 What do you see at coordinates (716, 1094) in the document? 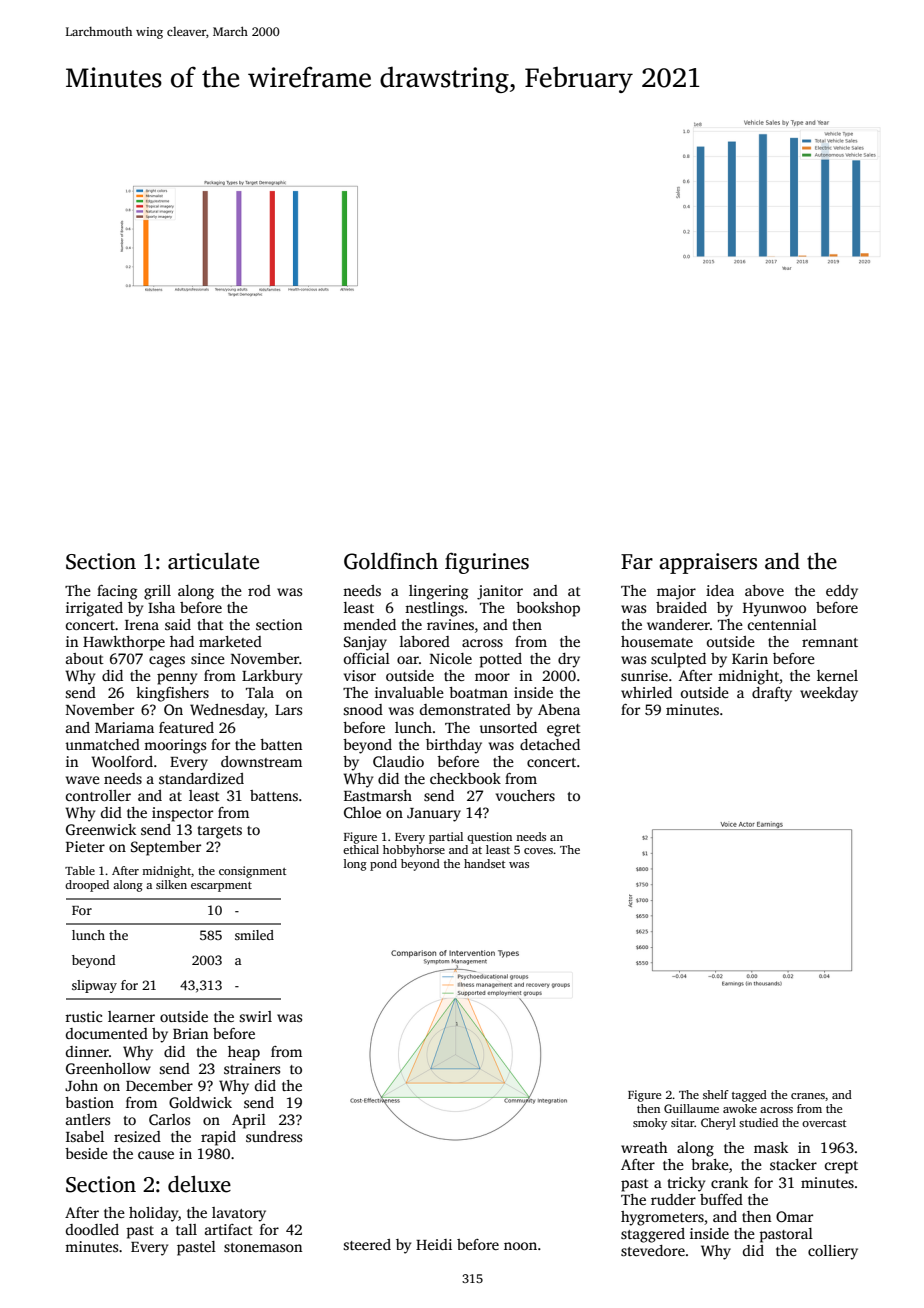
I see `shelf` at bounding box center [716, 1094].
